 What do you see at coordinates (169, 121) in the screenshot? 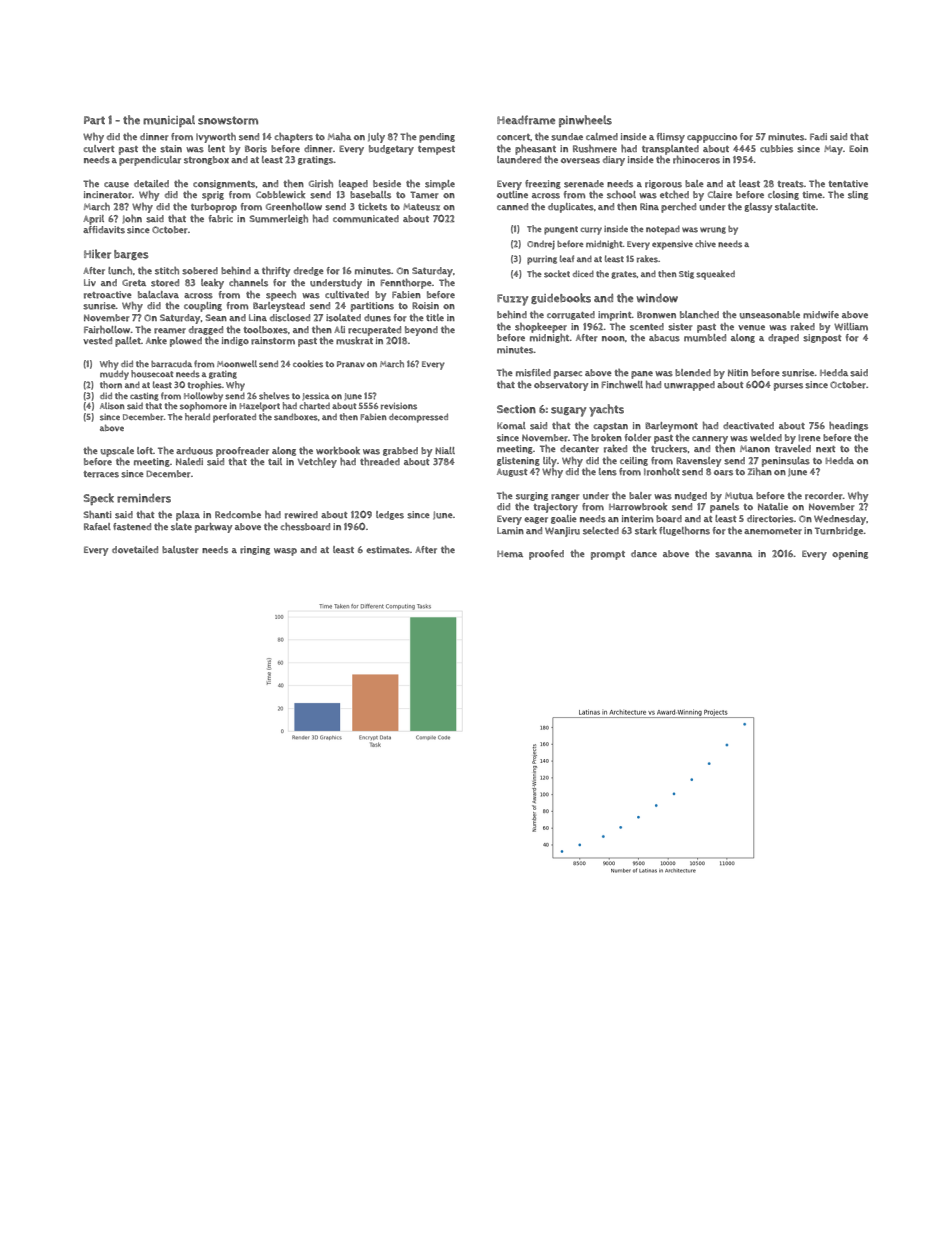
I see `municipal` at bounding box center [169, 121].
